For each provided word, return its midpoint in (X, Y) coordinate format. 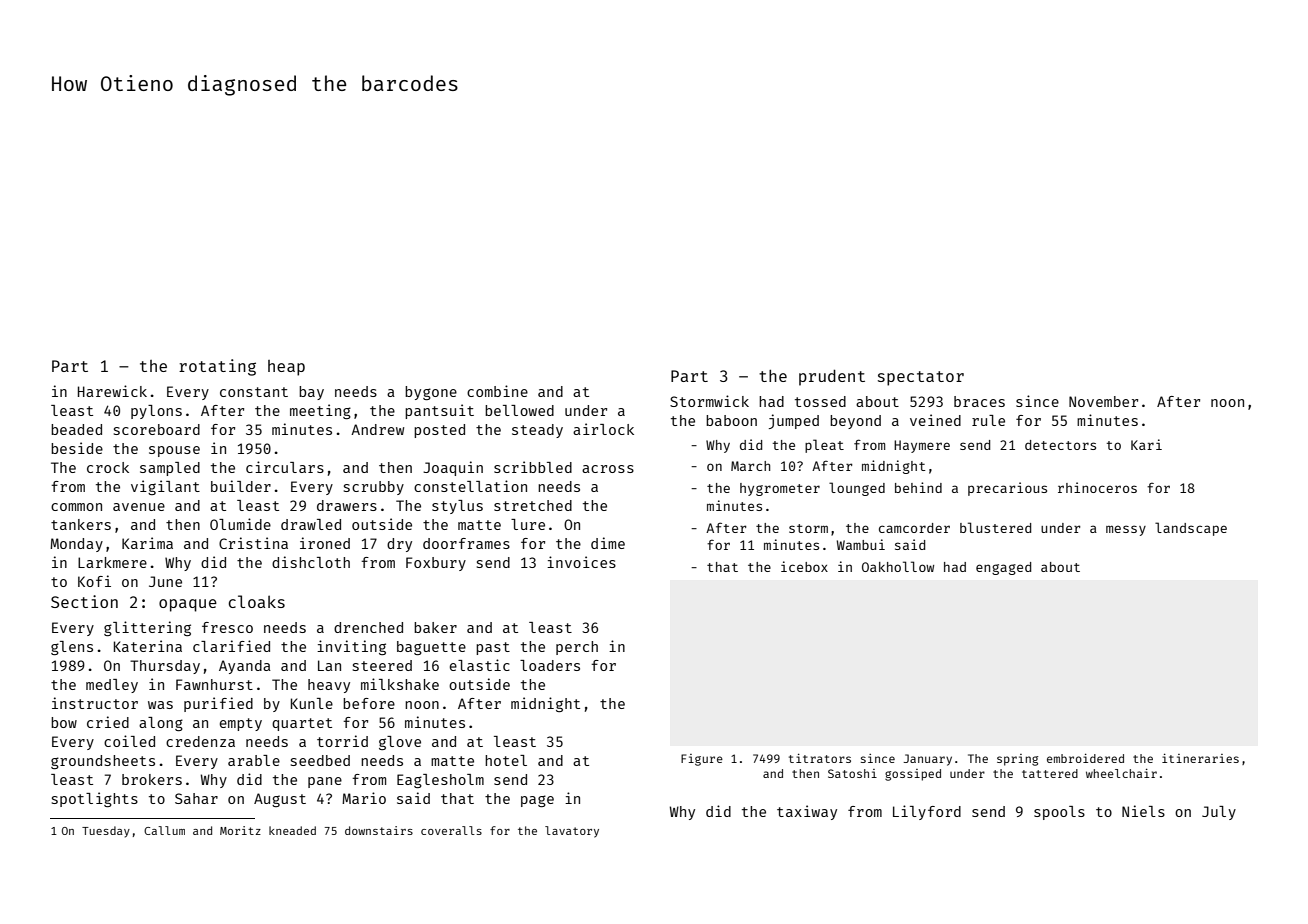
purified (218, 704)
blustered (995, 527)
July (1219, 813)
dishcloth (311, 562)
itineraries (1200, 758)
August (280, 800)
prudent (832, 377)
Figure (702, 760)
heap (286, 368)
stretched (533, 505)
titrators (820, 758)
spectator (921, 378)
